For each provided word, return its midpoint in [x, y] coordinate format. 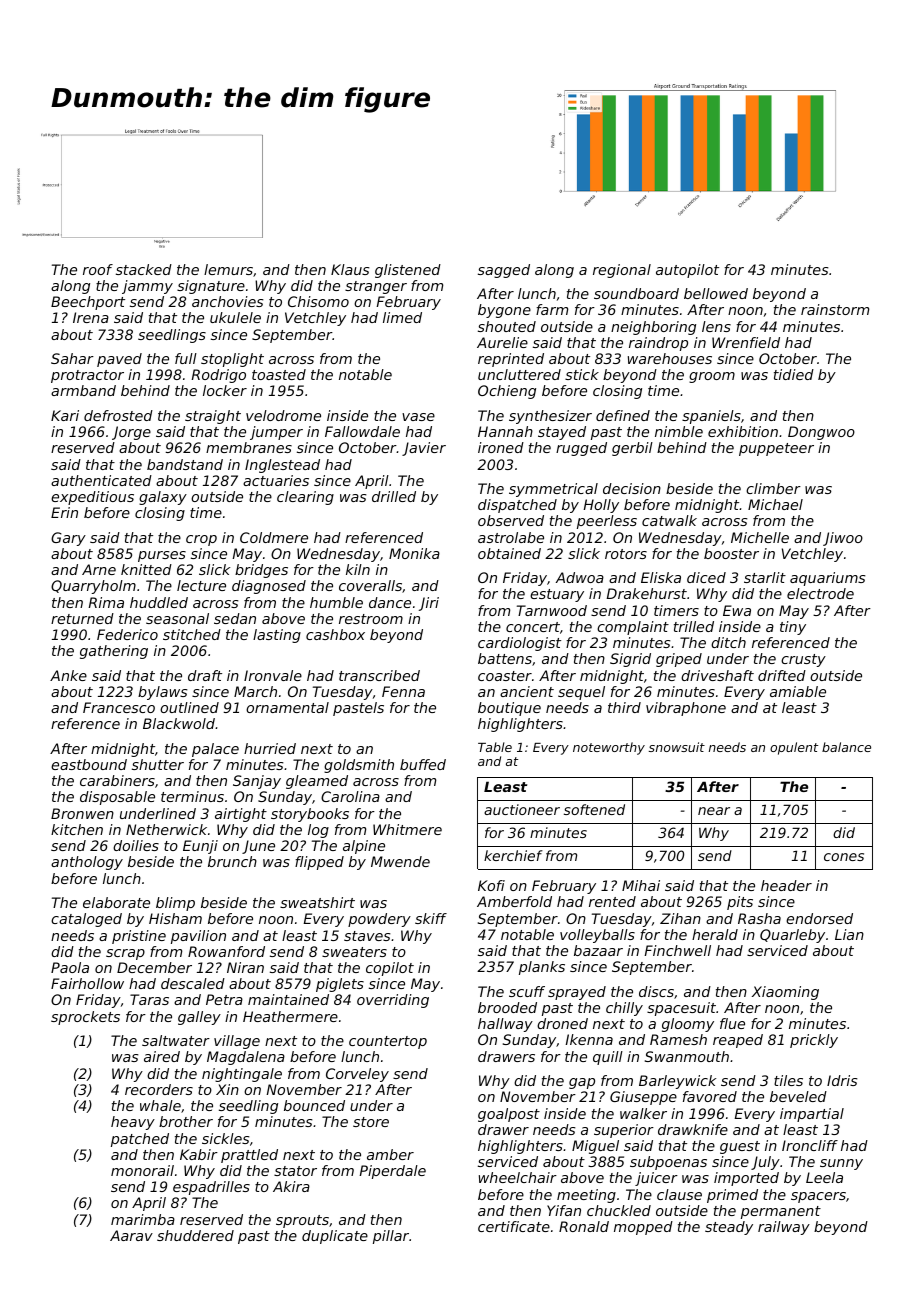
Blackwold [179, 723]
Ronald [584, 1226]
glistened [408, 271]
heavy [133, 1123]
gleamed [317, 782]
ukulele [235, 317]
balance [846, 747]
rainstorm [835, 309]
